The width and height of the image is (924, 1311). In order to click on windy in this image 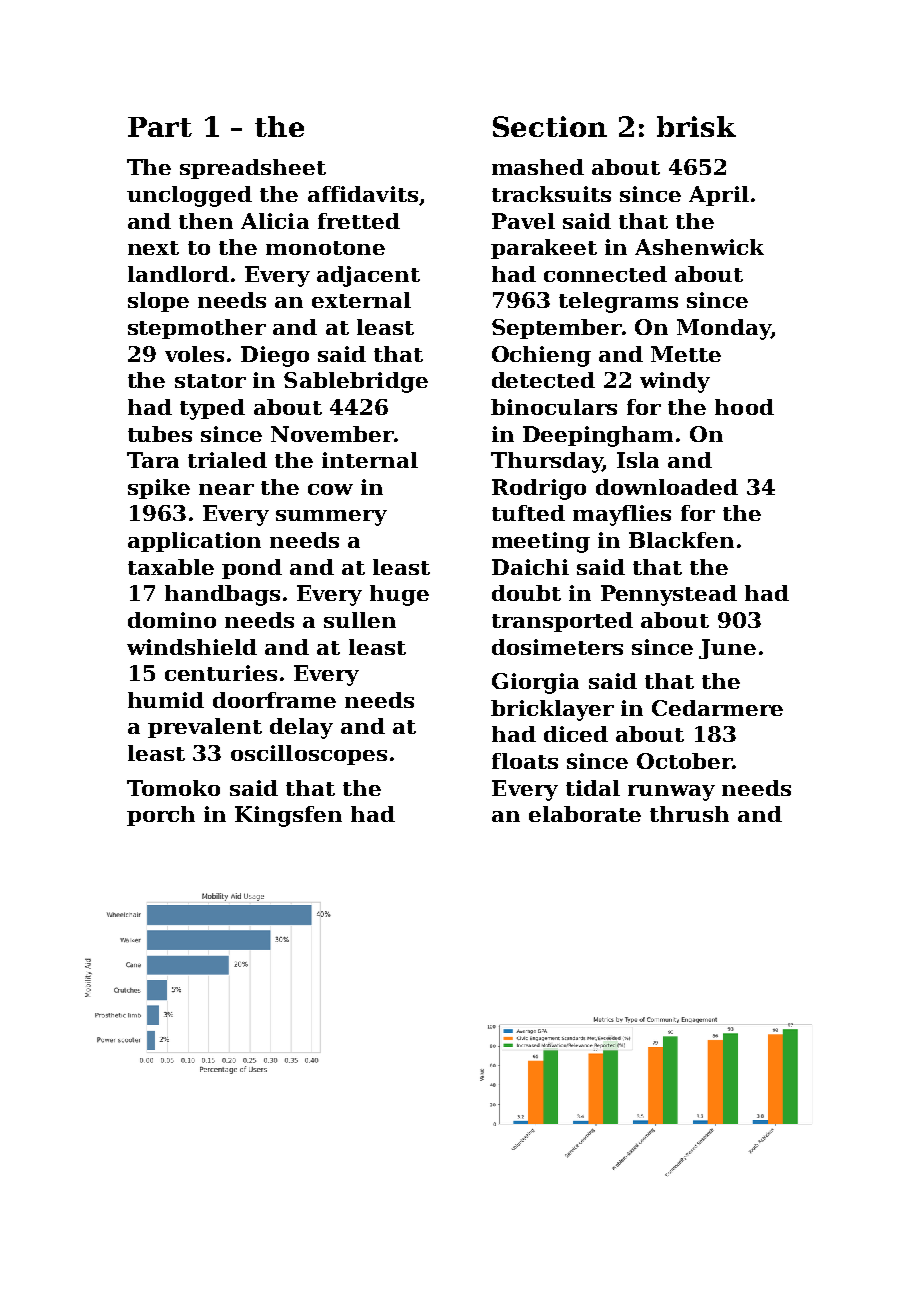, I will do `click(675, 382)`.
